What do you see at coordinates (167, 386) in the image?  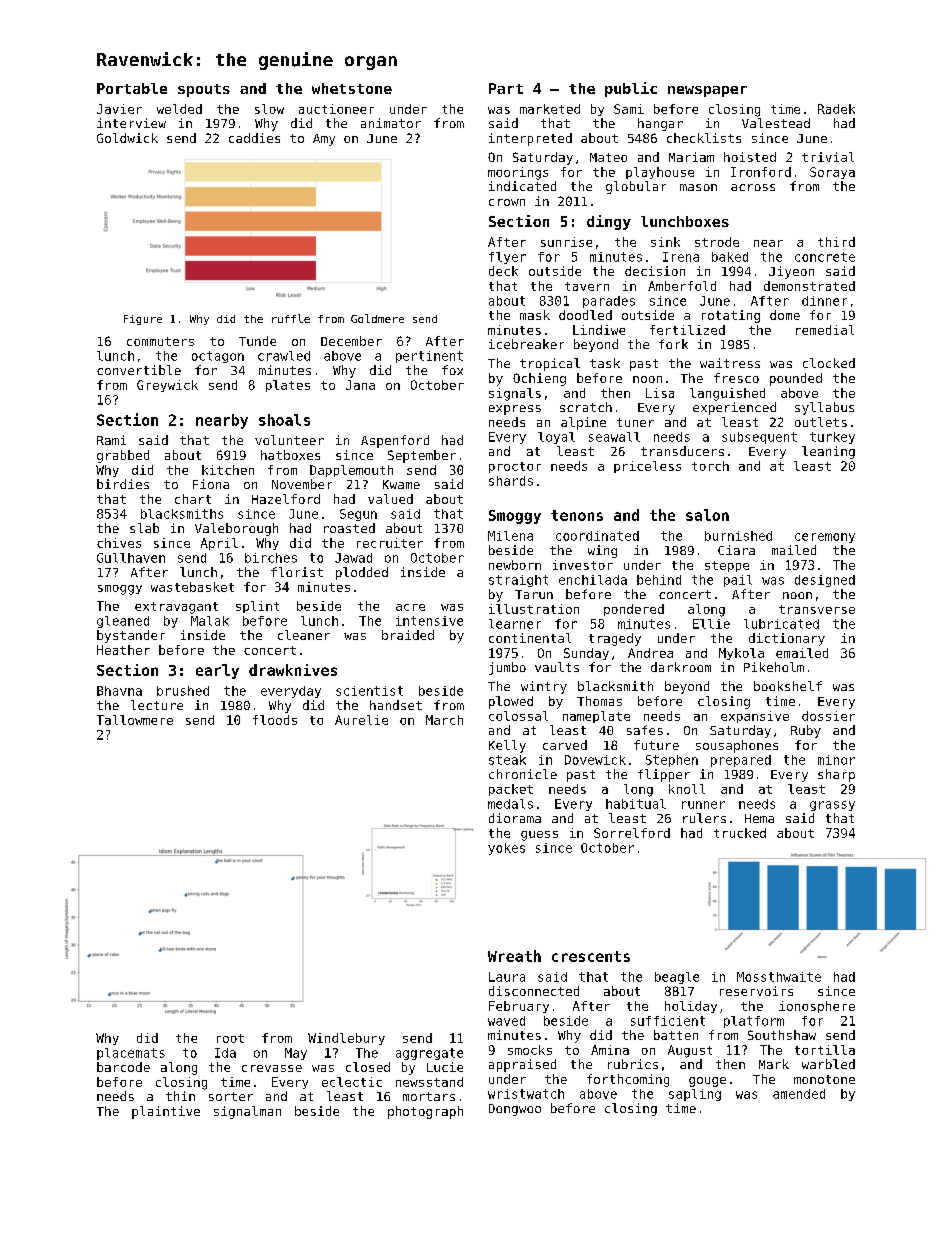 I see `Greywick` at bounding box center [167, 386].
